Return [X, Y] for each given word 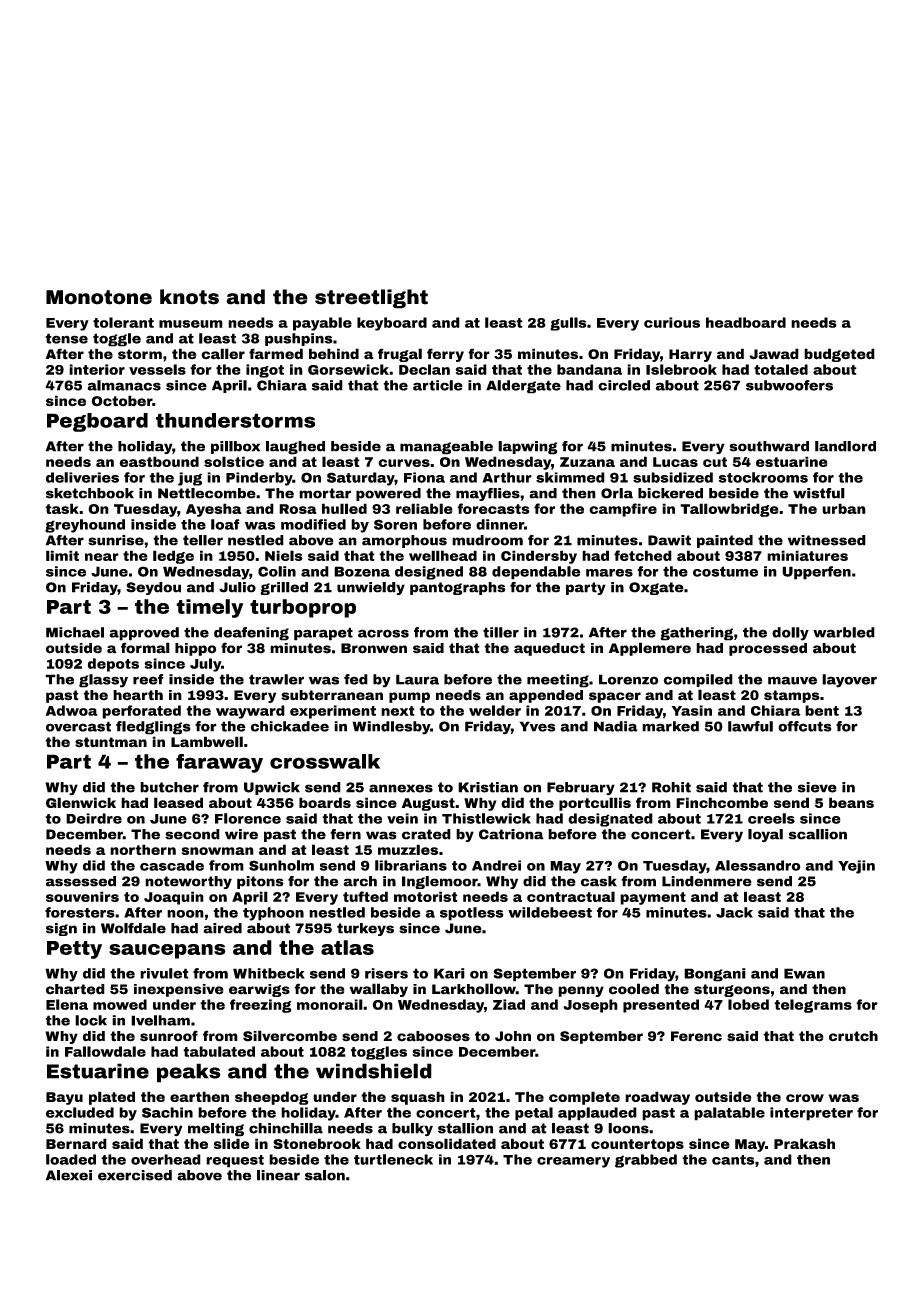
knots [189, 297]
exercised [135, 1175]
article [438, 385]
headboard [746, 322]
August [428, 804]
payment [653, 898]
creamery [573, 1162]
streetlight [371, 299]
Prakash [804, 1143]
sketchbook [90, 493]
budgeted [839, 355]
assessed [81, 881]
